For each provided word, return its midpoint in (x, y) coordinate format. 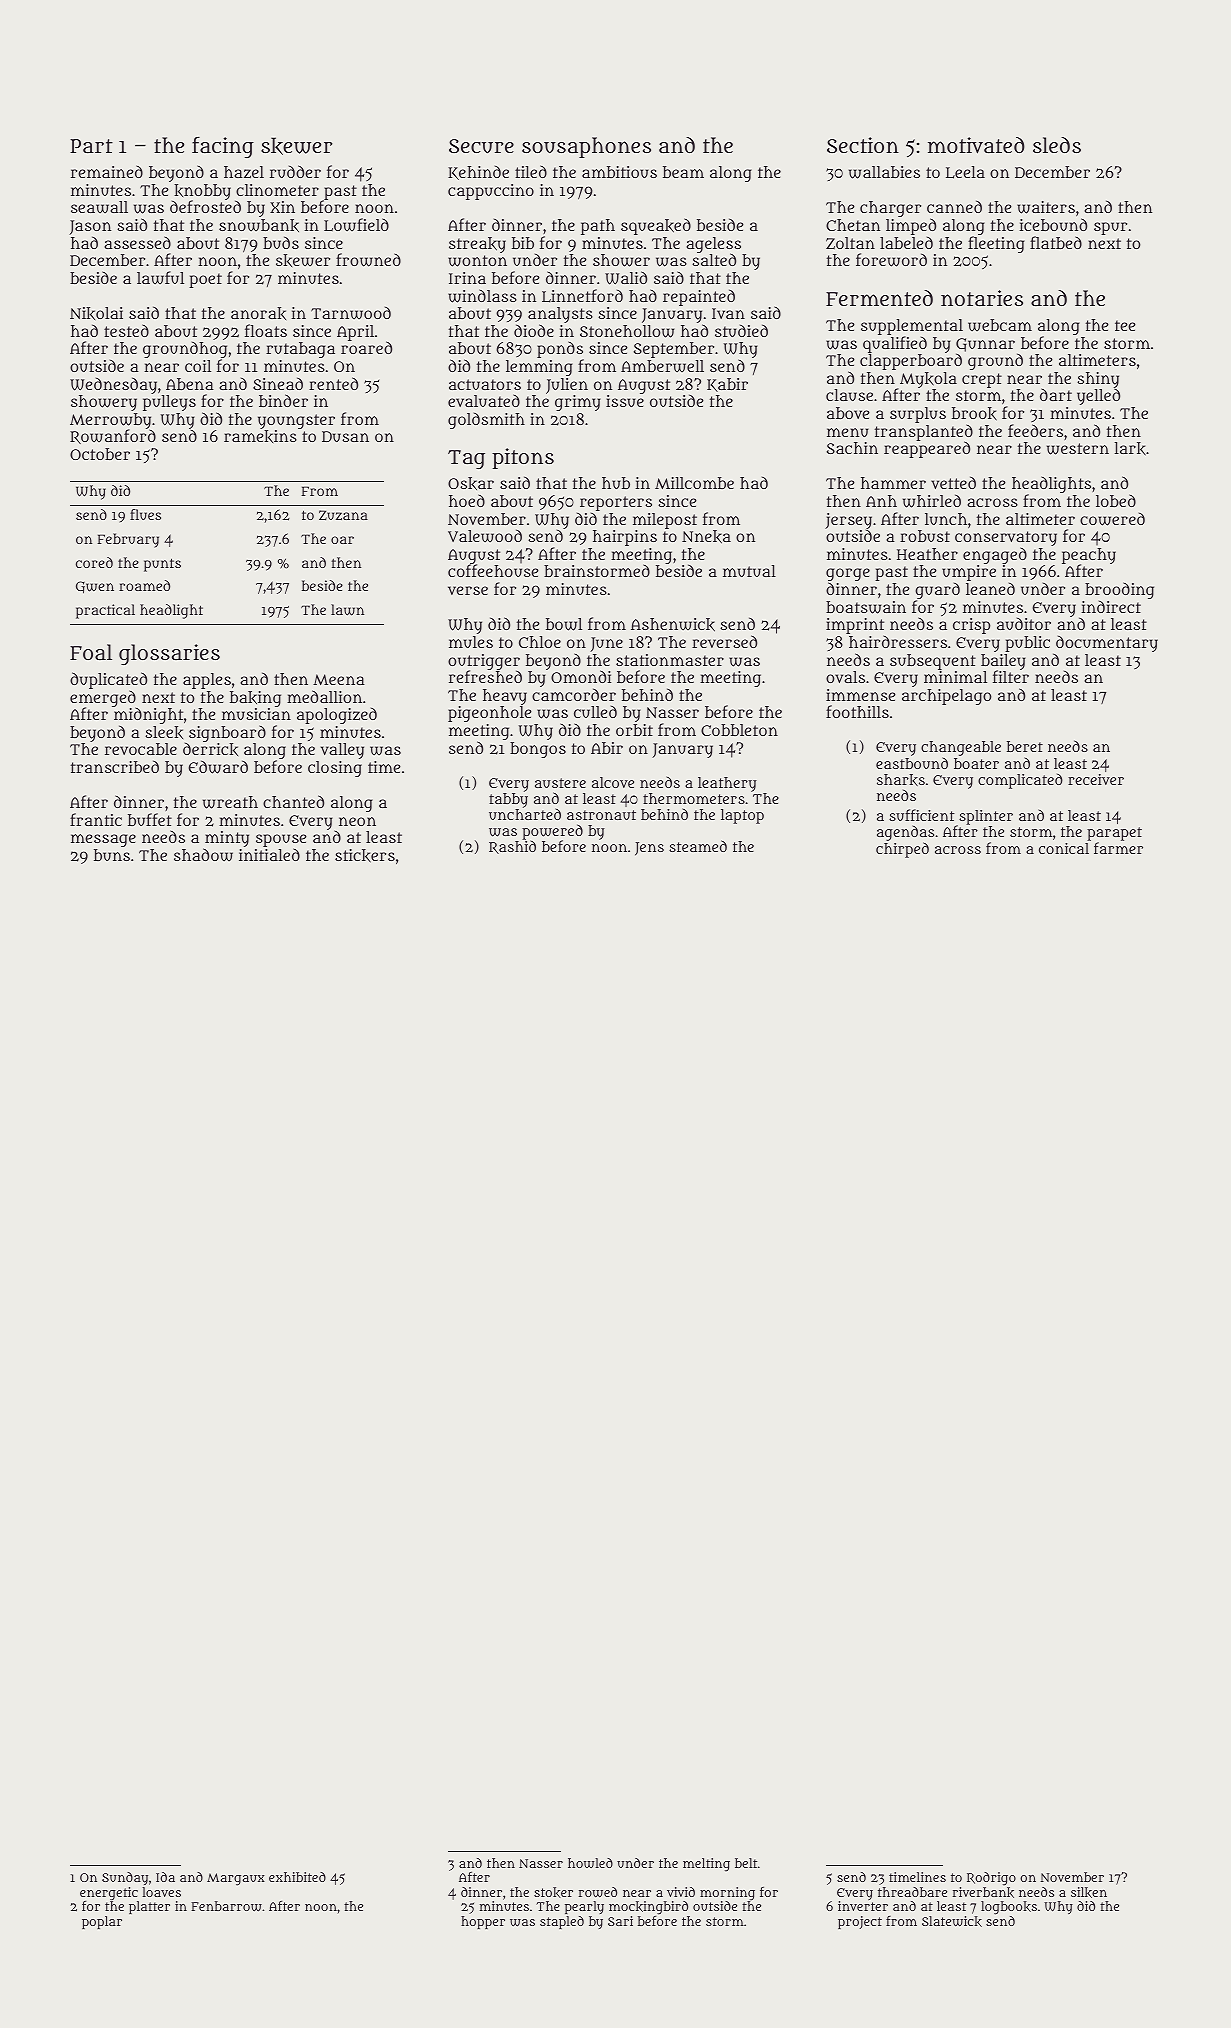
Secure (481, 146)
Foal (91, 652)
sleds (1057, 145)
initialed (269, 854)
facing (223, 147)
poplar (102, 1922)
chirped (902, 850)
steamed (698, 846)
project (860, 1922)
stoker (553, 1892)
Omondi (581, 677)
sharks (901, 780)
